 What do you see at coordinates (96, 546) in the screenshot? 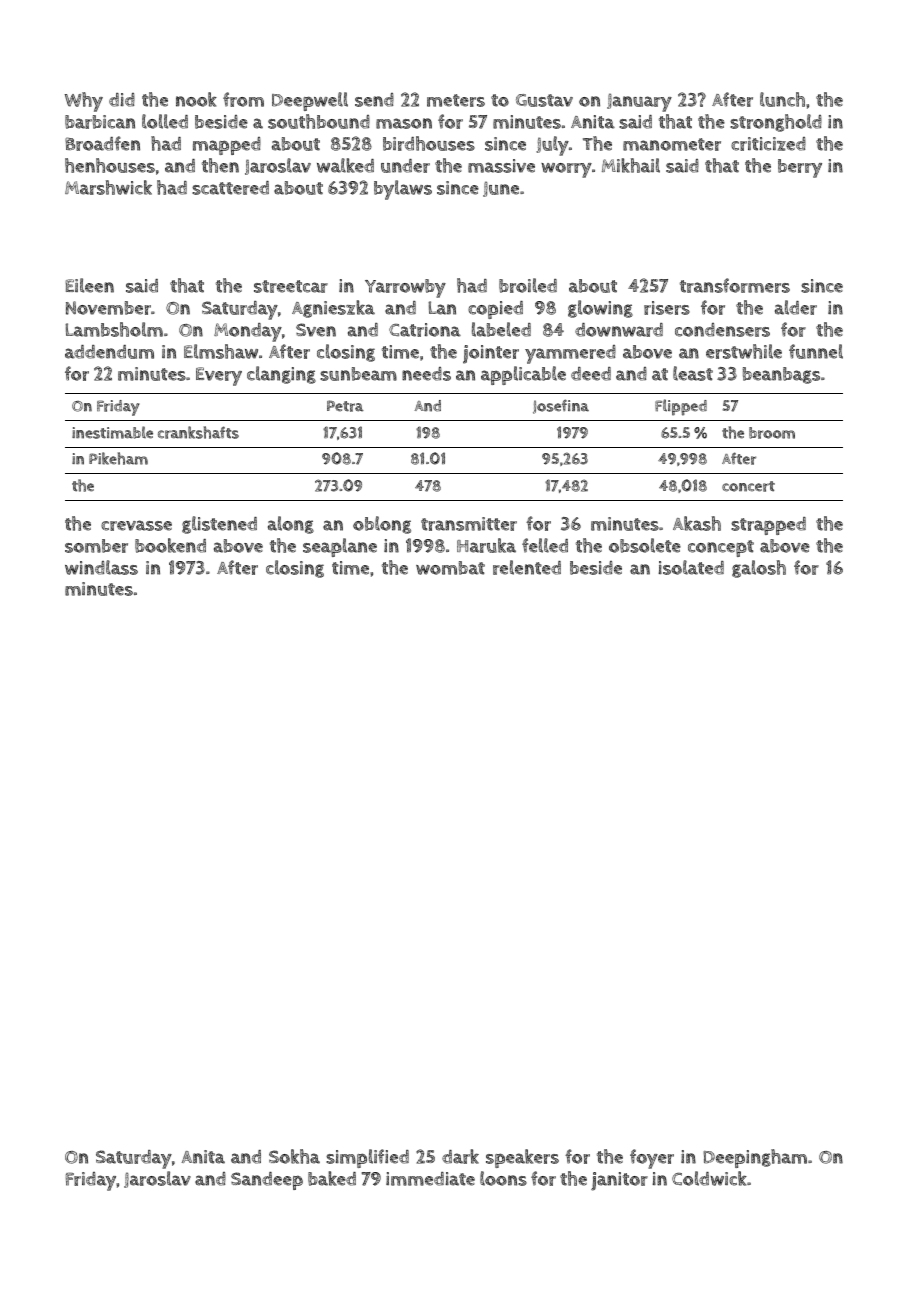
I see `somber` at bounding box center [96, 546].
